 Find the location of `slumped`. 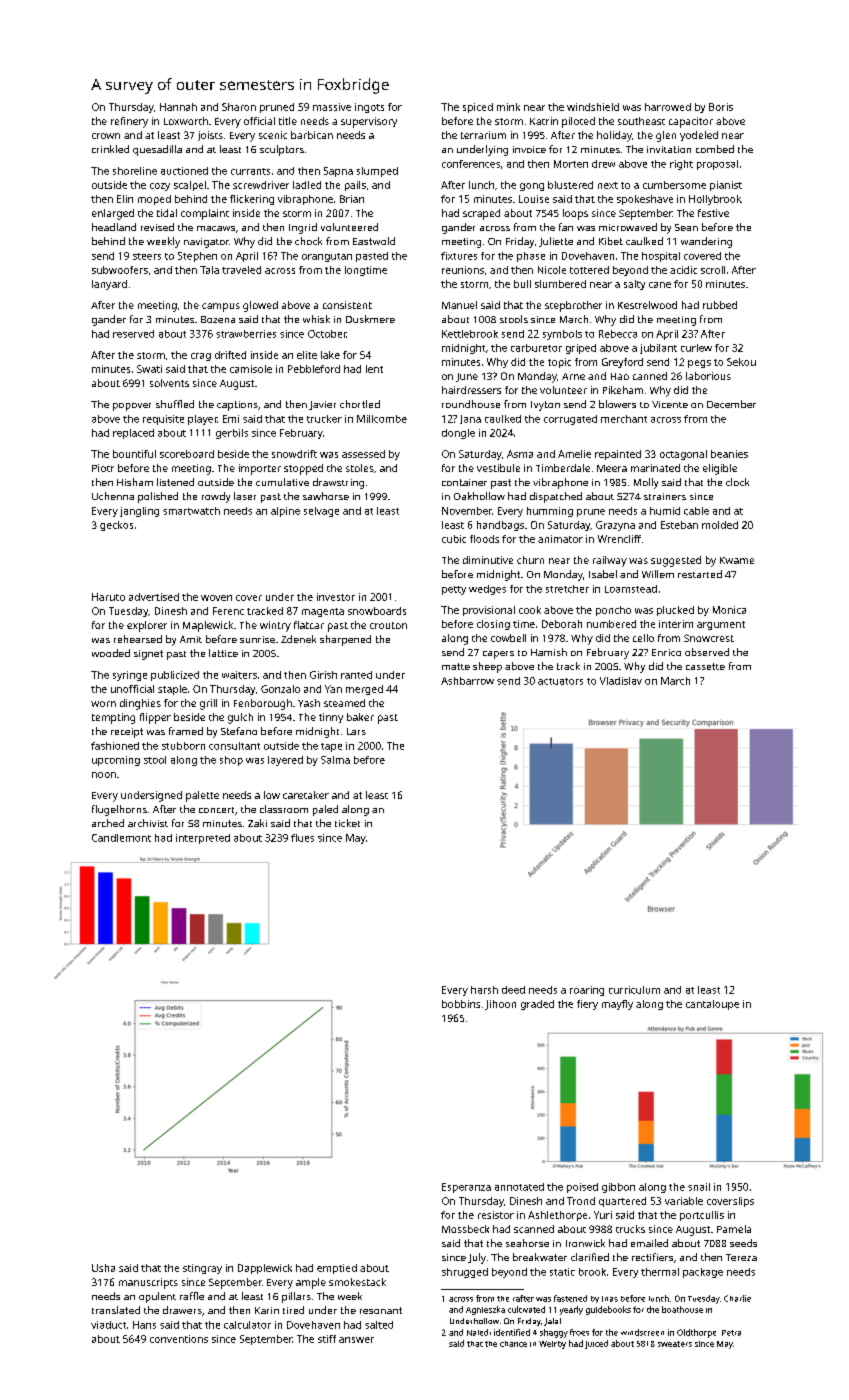

slumped is located at coordinates (377, 172).
